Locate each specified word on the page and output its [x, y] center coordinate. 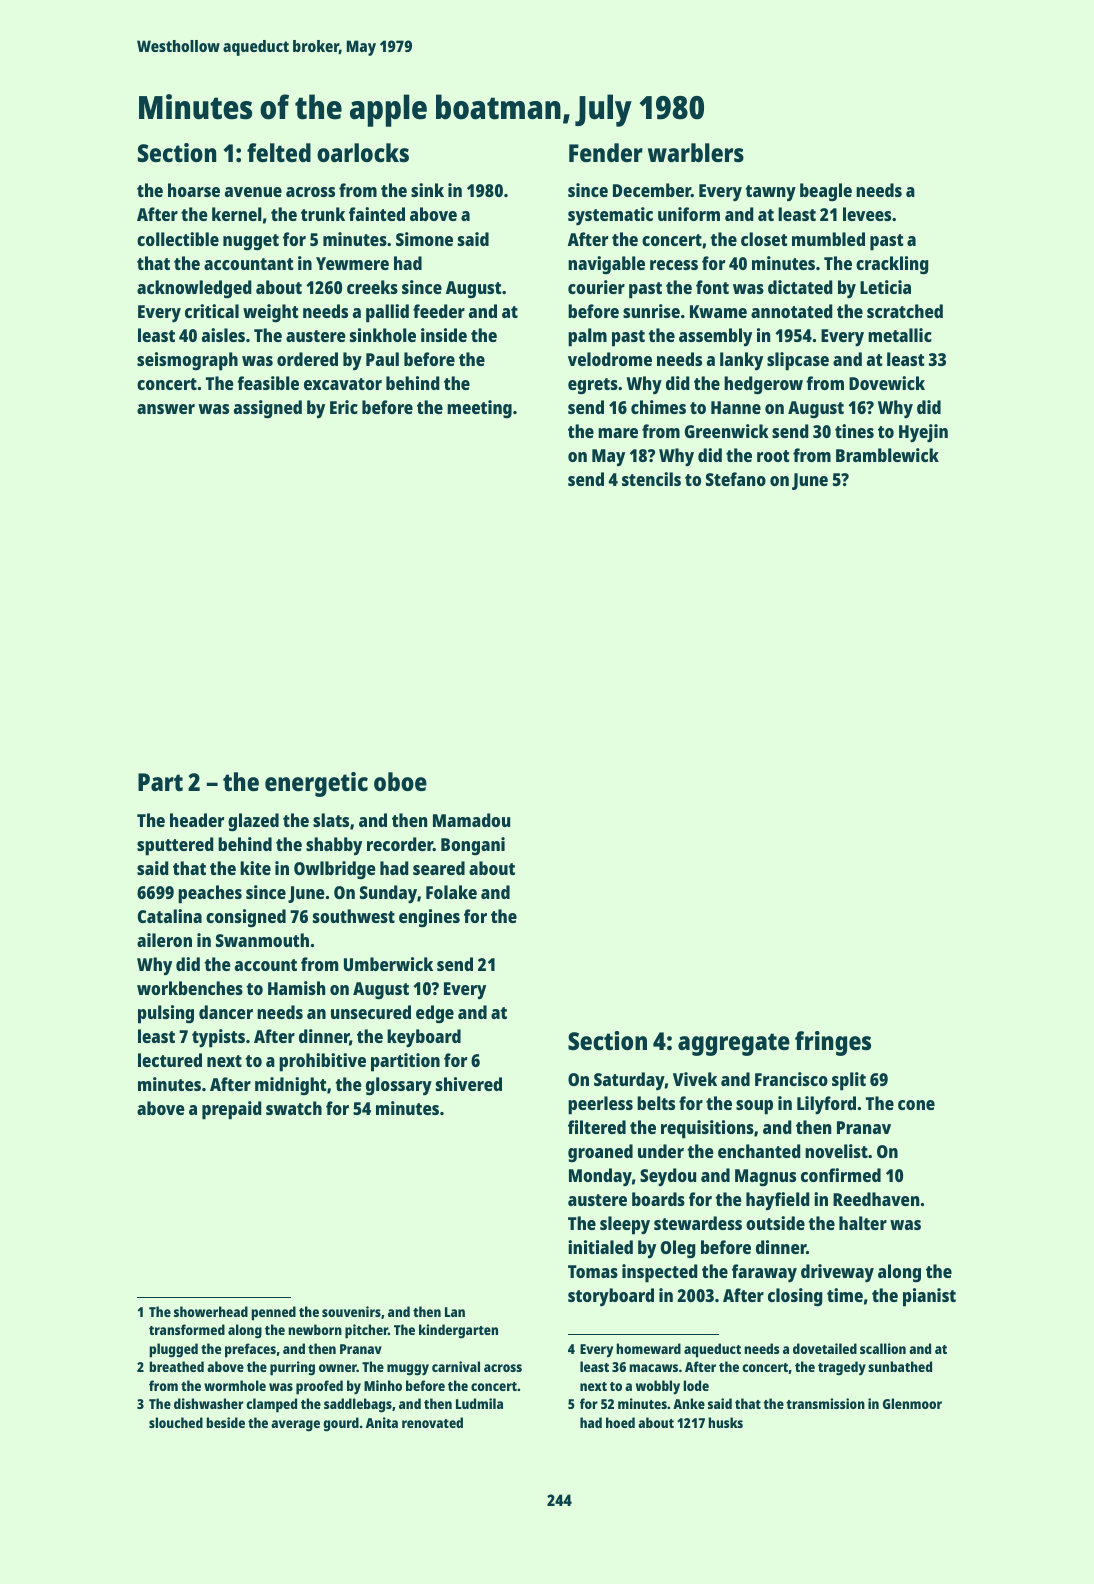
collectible [178, 239]
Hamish [296, 988]
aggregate [734, 1044]
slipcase [798, 361]
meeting [479, 409]
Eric [344, 407]
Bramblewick [887, 455]
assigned [268, 409]
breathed [176, 1366]
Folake [451, 892]
